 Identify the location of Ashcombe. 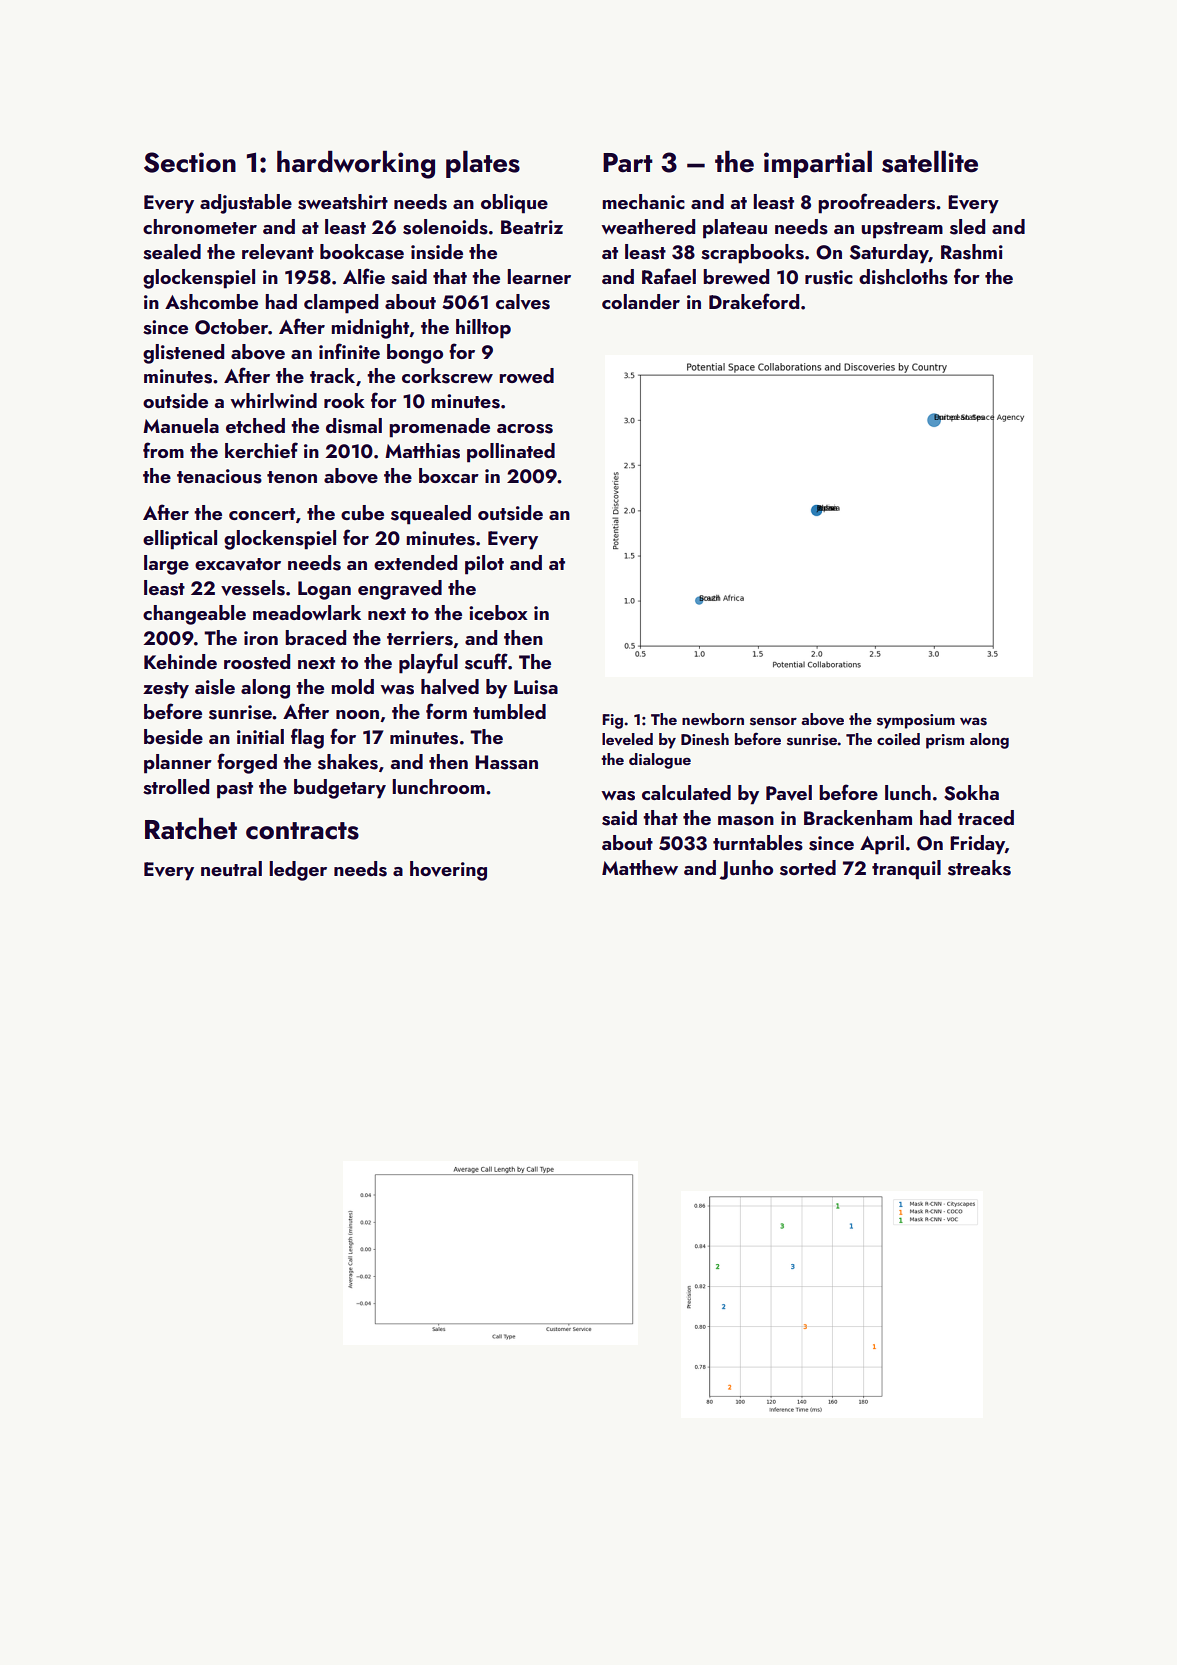
(211, 302).
